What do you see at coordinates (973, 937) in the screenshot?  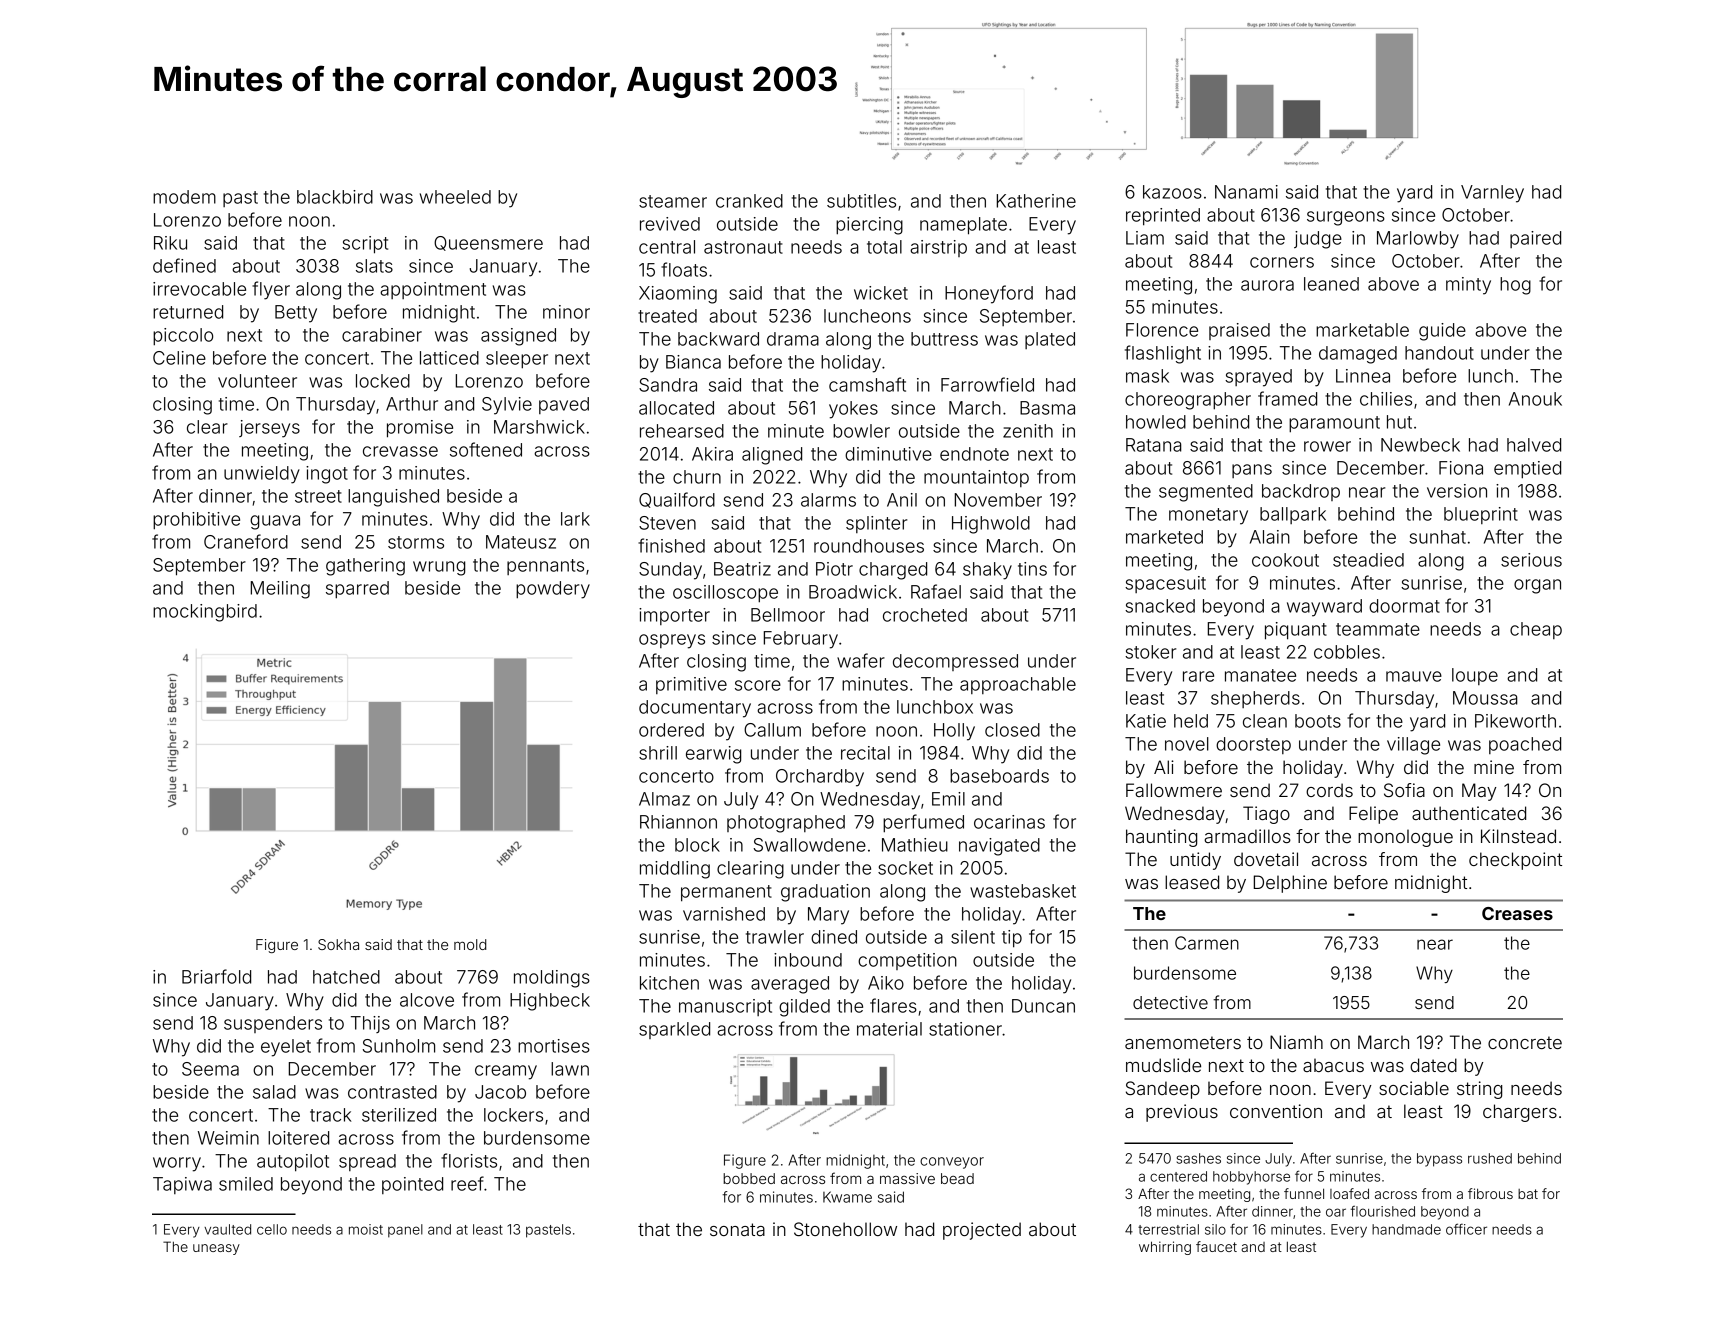 I see `silent` at bounding box center [973, 937].
